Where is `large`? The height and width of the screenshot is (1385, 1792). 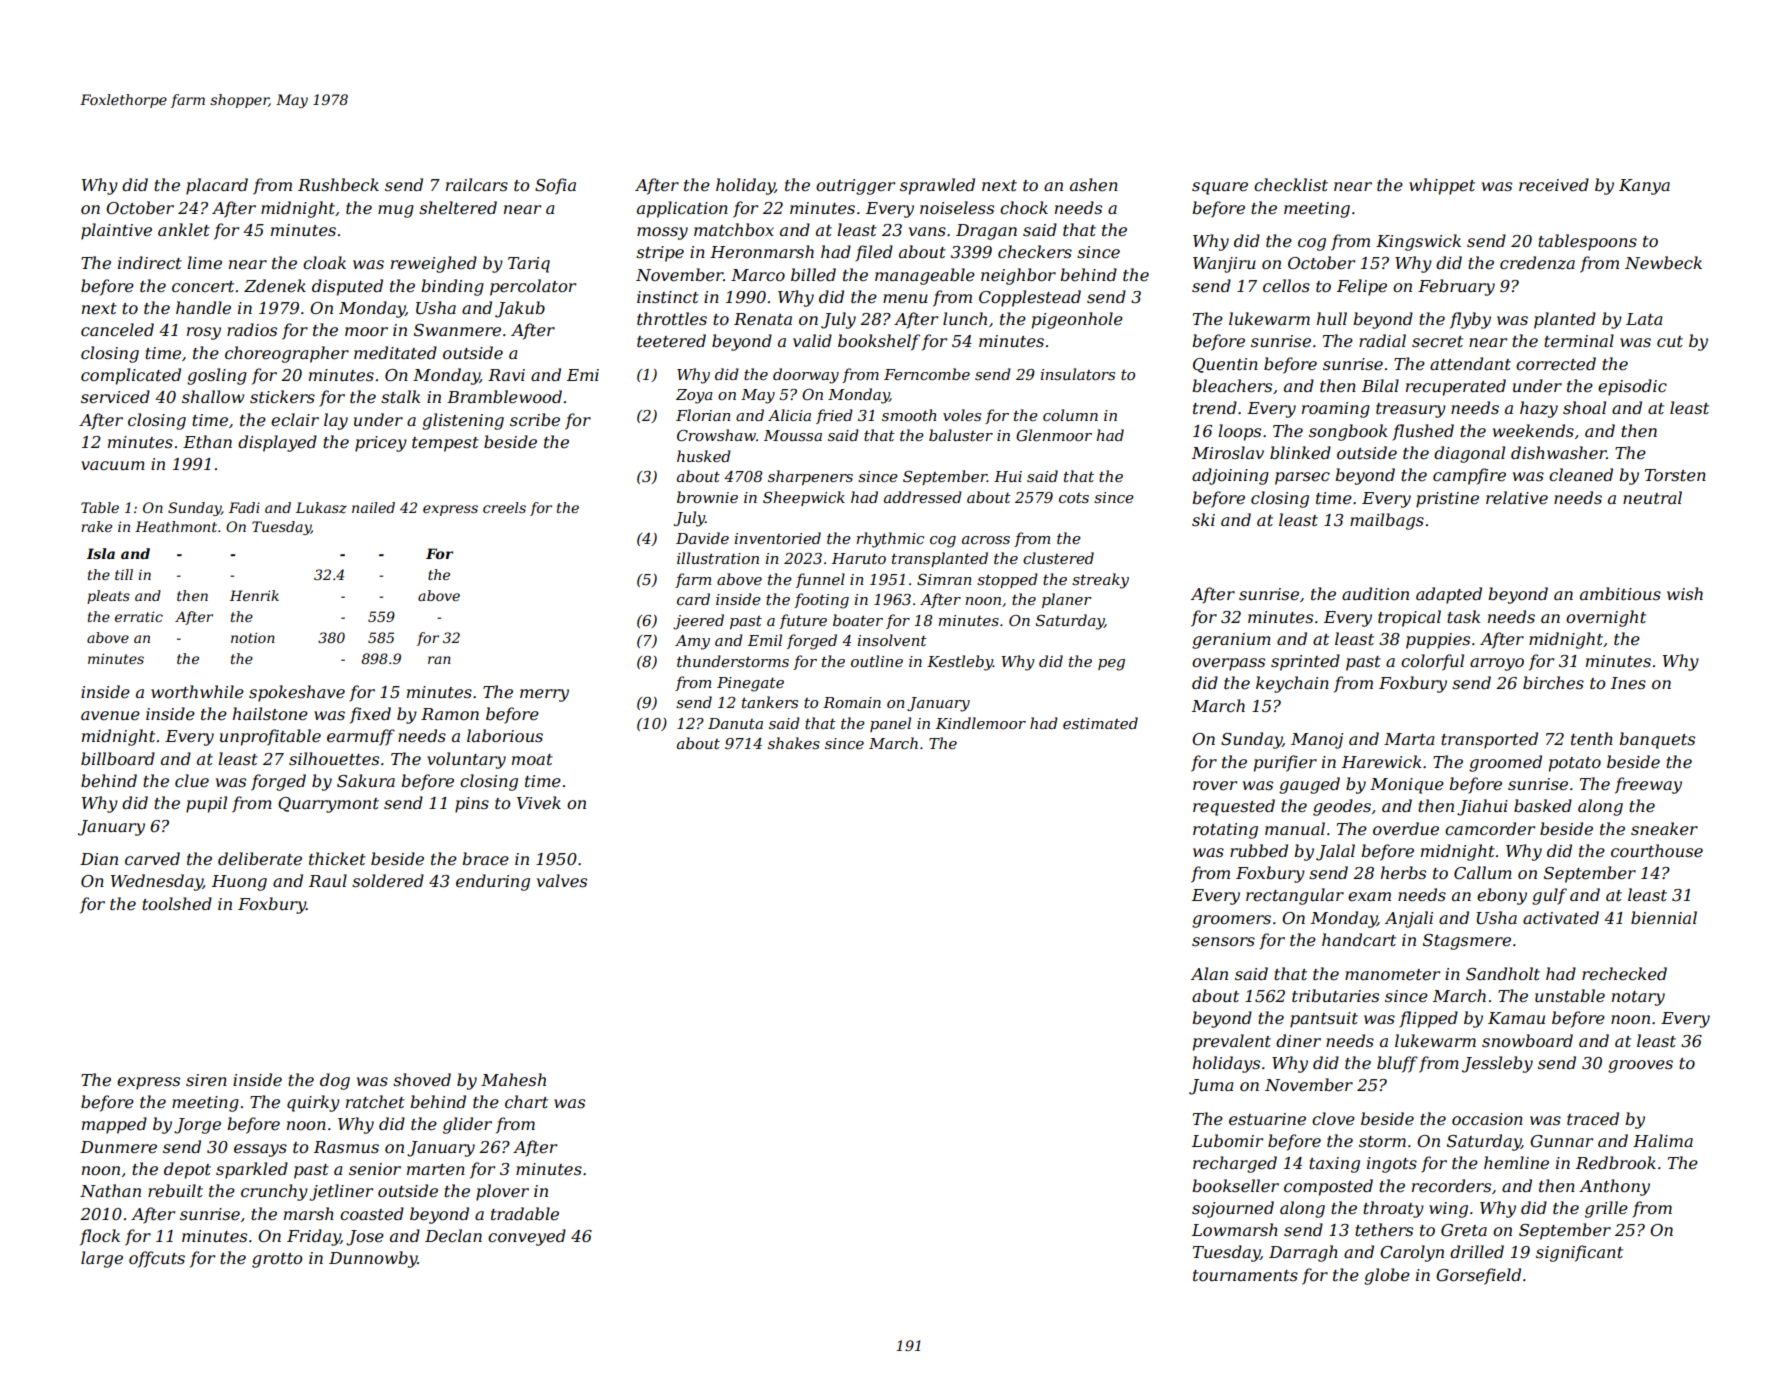
large is located at coordinates (102, 1259).
